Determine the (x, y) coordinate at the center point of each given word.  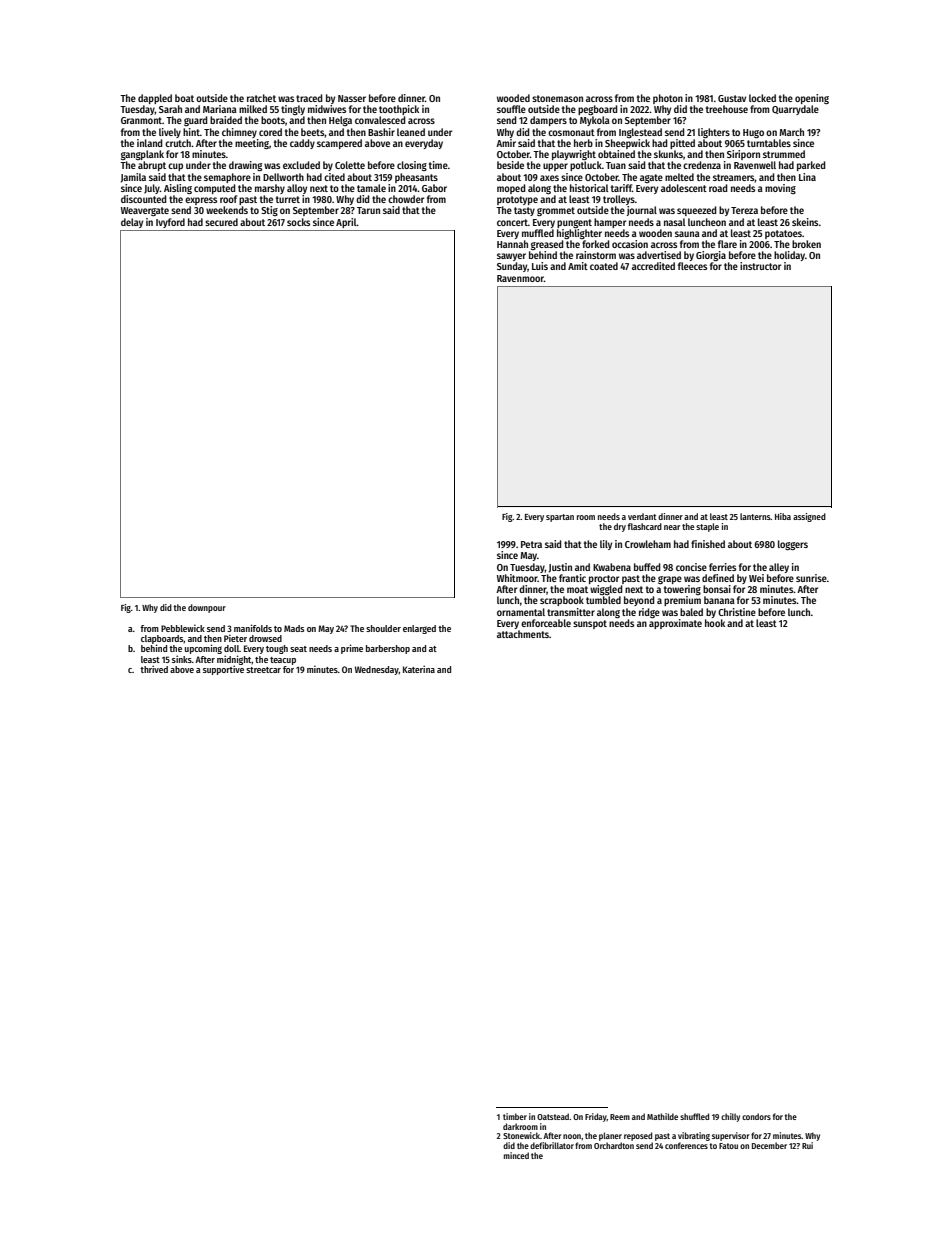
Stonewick (521, 1135)
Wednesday (377, 670)
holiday (789, 256)
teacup (283, 661)
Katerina (419, 669)
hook (715, 623)
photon (668, 99)
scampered (339, 144)
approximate (675, 624)
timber (515, 1116)
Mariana (220, 109)
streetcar (263, 670)
